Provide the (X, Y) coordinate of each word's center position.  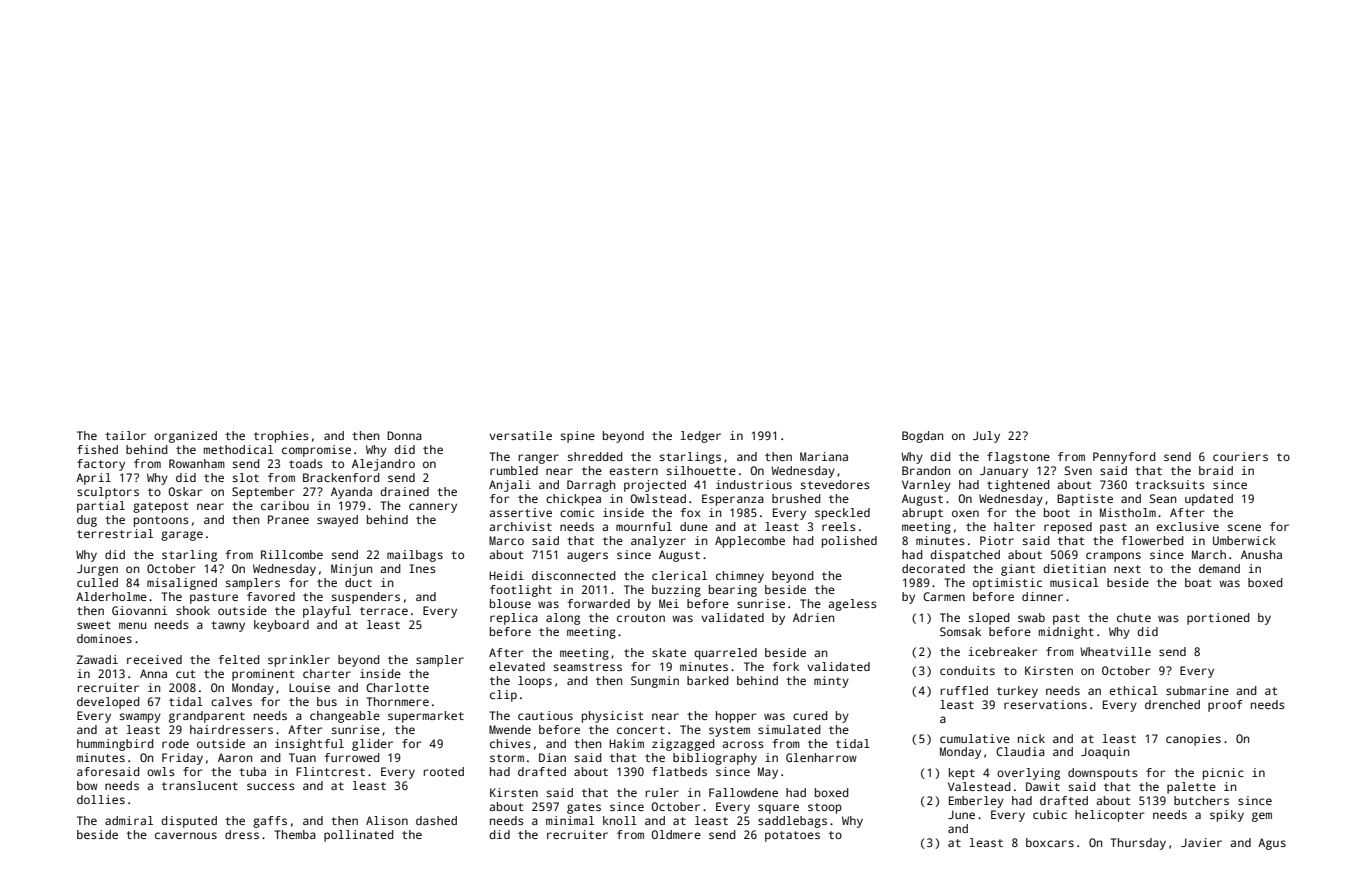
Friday (182, 759)
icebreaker (1003, 651)
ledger (701, 437)
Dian (552, 757)
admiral (129, 820)
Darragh (591, 486)
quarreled (725, 654)
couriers (1240, 456)
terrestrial (115, 533)
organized (185, 437)
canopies (1193, 740)
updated (1209, 500)
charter (327, 673)
